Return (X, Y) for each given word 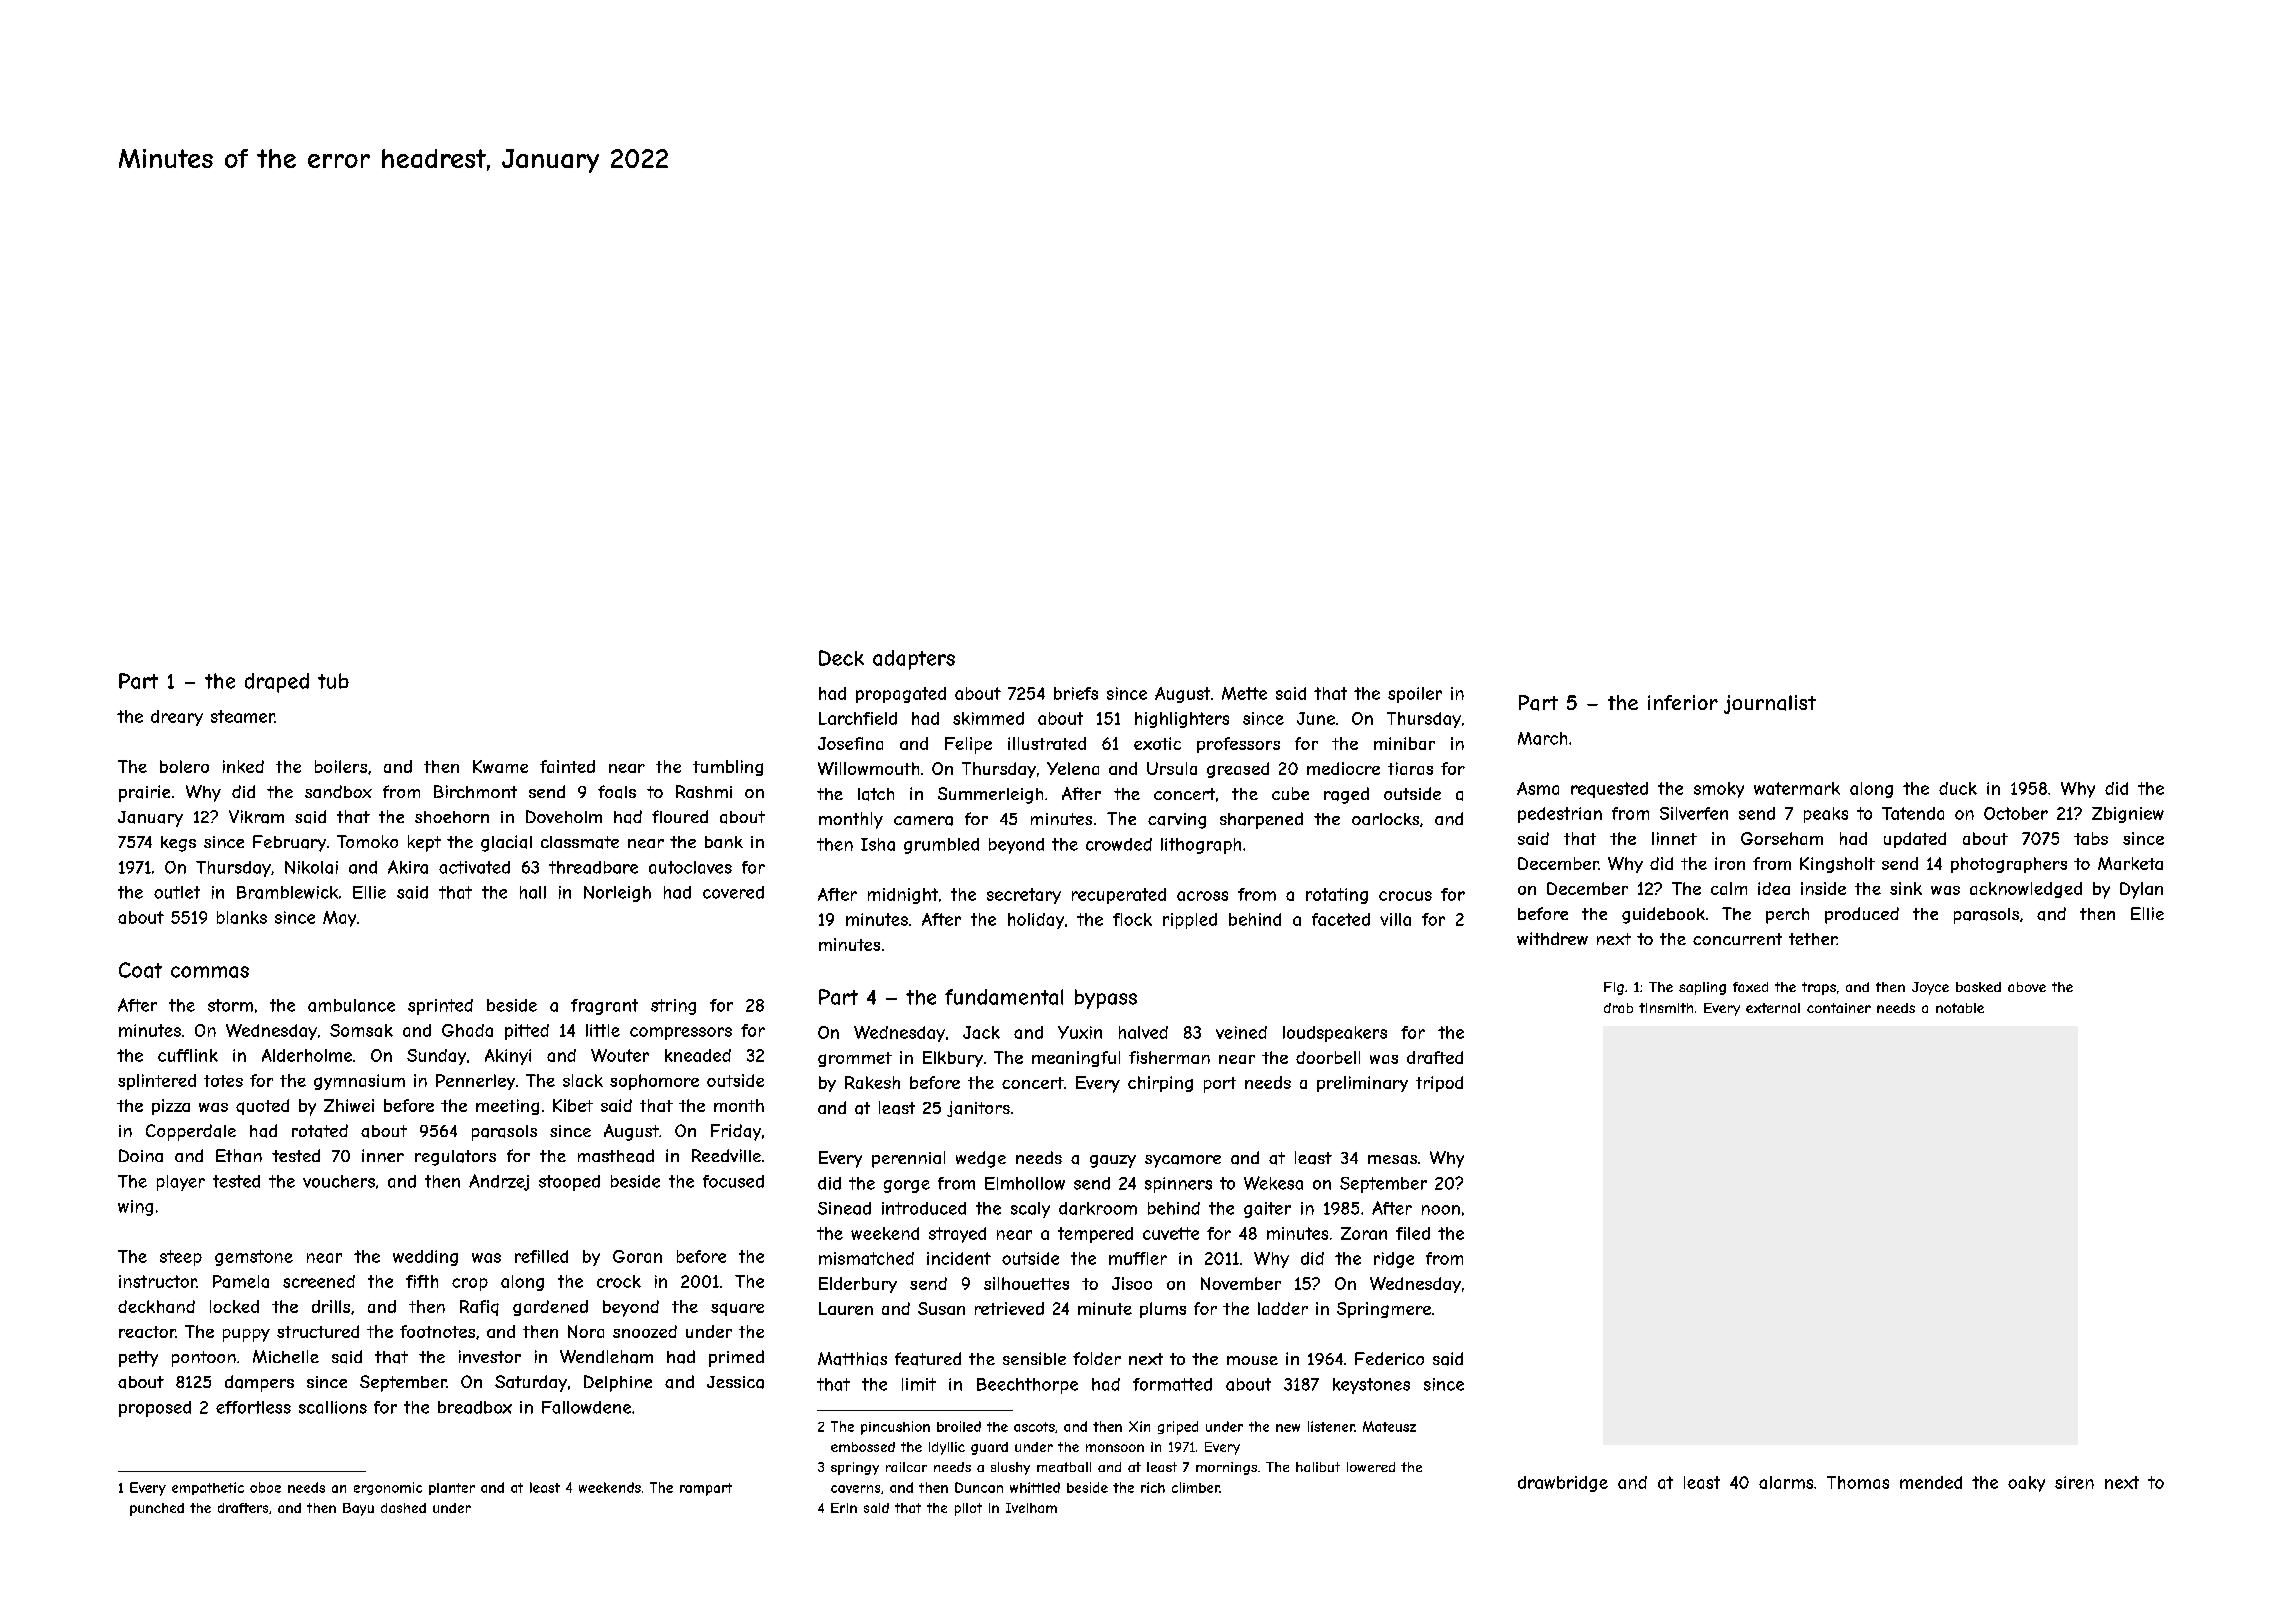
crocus (1405, 896)
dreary (177, 718)
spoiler (1415, 695)
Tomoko (367, 841)
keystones (1371, 1386)
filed (1413, 1233)
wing (135, 1208)
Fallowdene (586, 1407)
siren (2074, 1482)
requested (1609, 790)
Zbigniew (2128, 815)
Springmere (1384, 1310)
